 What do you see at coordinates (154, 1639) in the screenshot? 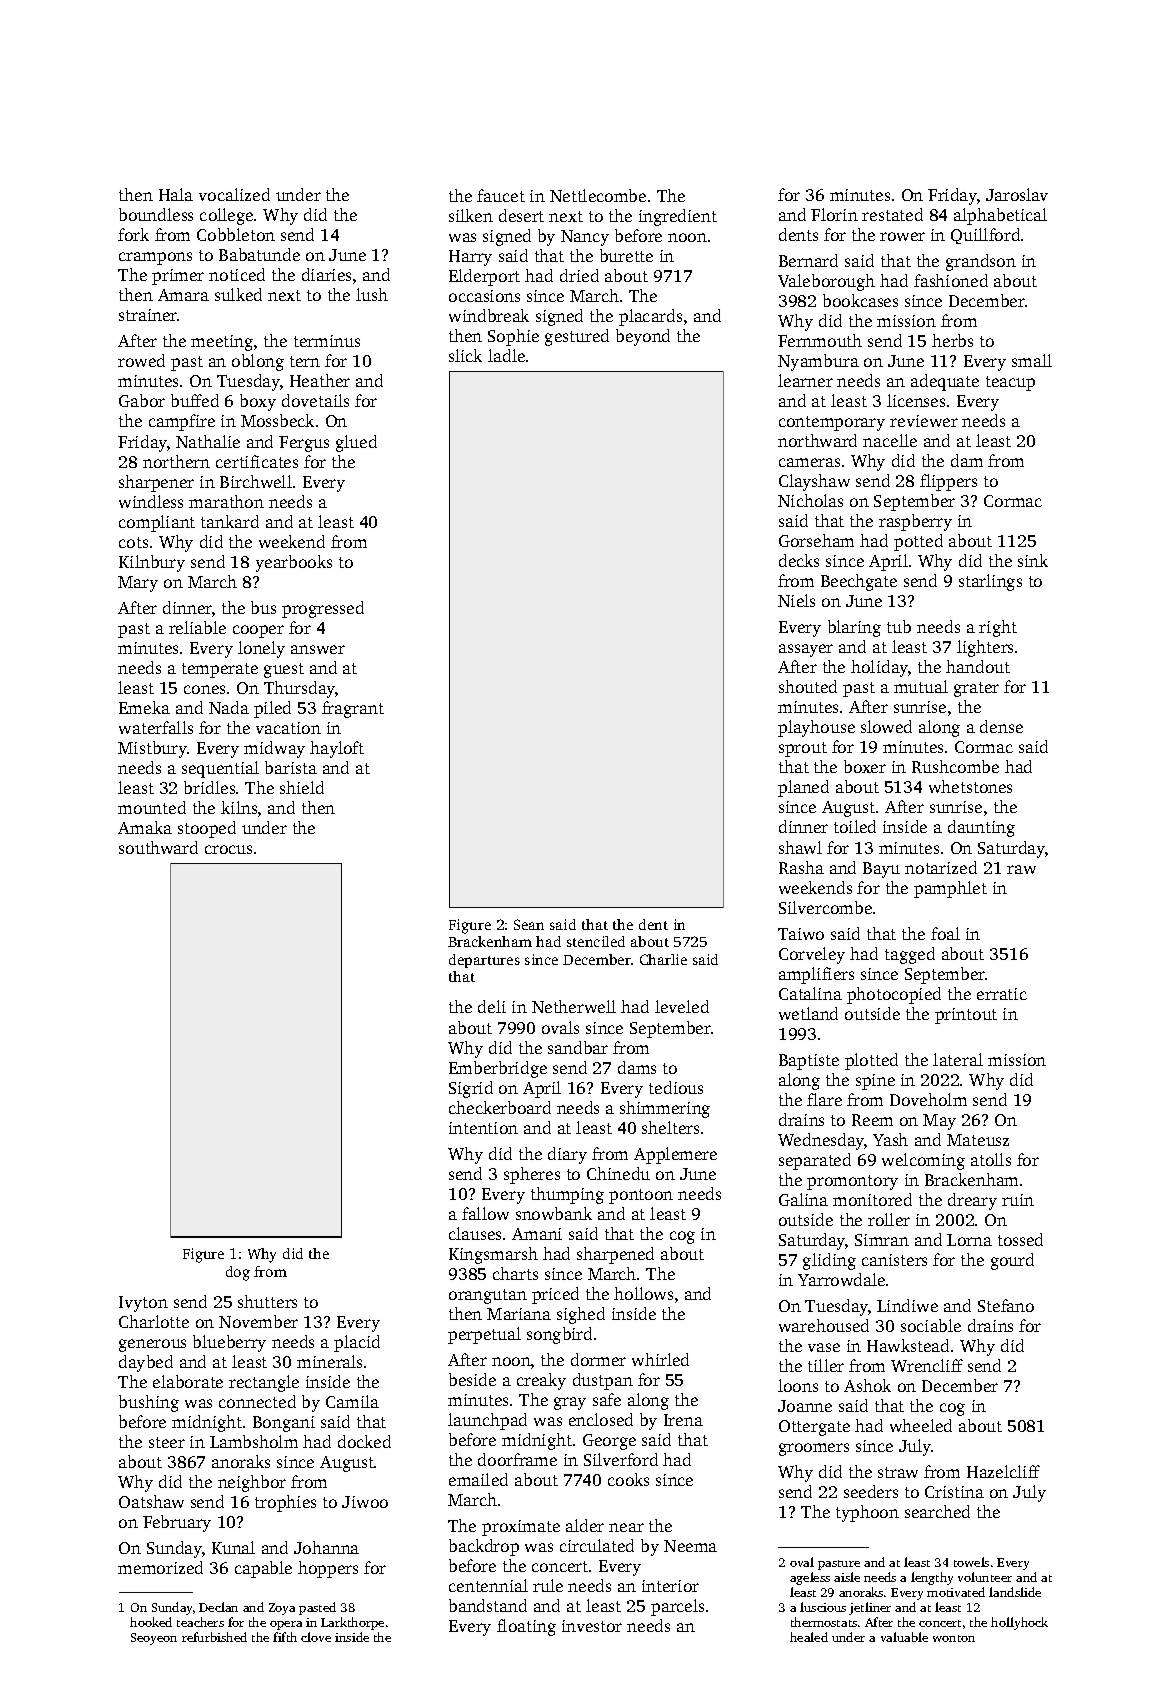
I see `Seoyeon` at bounding box center [154, 1639].
